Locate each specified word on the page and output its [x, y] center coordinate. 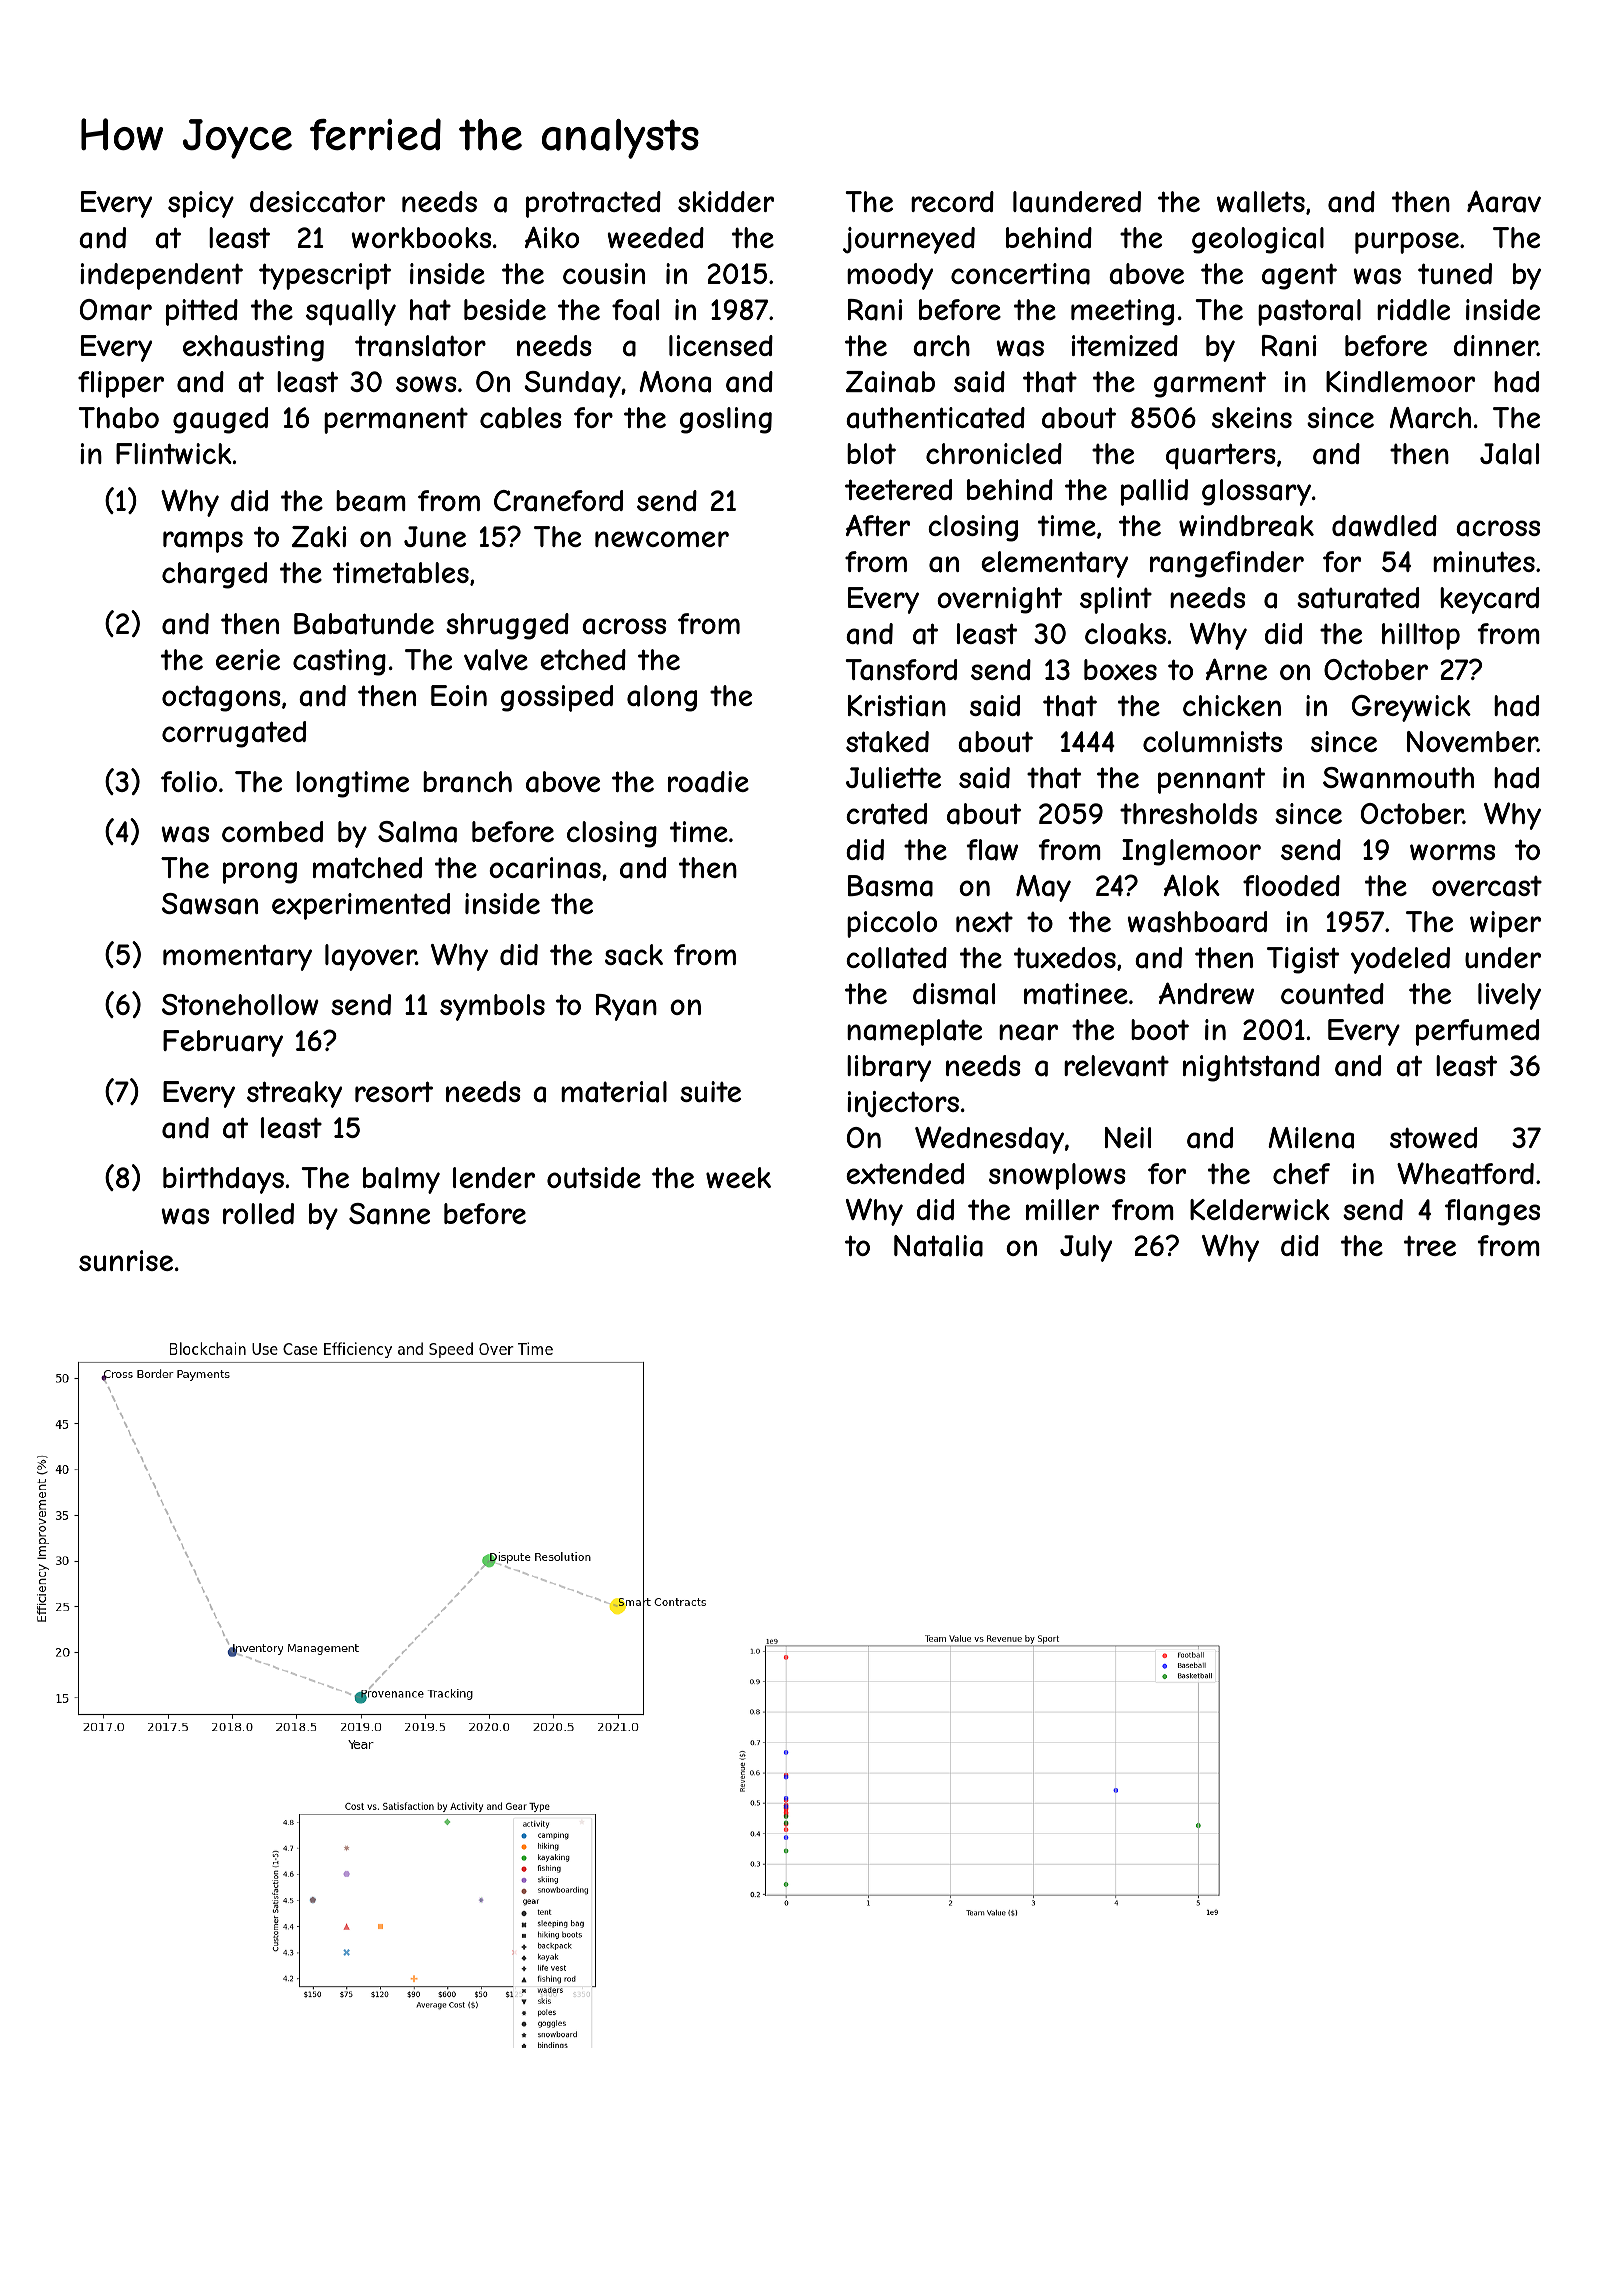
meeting [1122, 312]
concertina [1020, 274]
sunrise [126, 1261]
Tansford [901, 670]
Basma [890, 886]
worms [1452, 852]
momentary [237, 957]
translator [420, 346]
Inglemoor [1191, 852]
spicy [201, 204]
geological [1258, 240]
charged [214, 575]
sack [634, 955]
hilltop [1421, 636]
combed [272, 831]
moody [890, 276]
